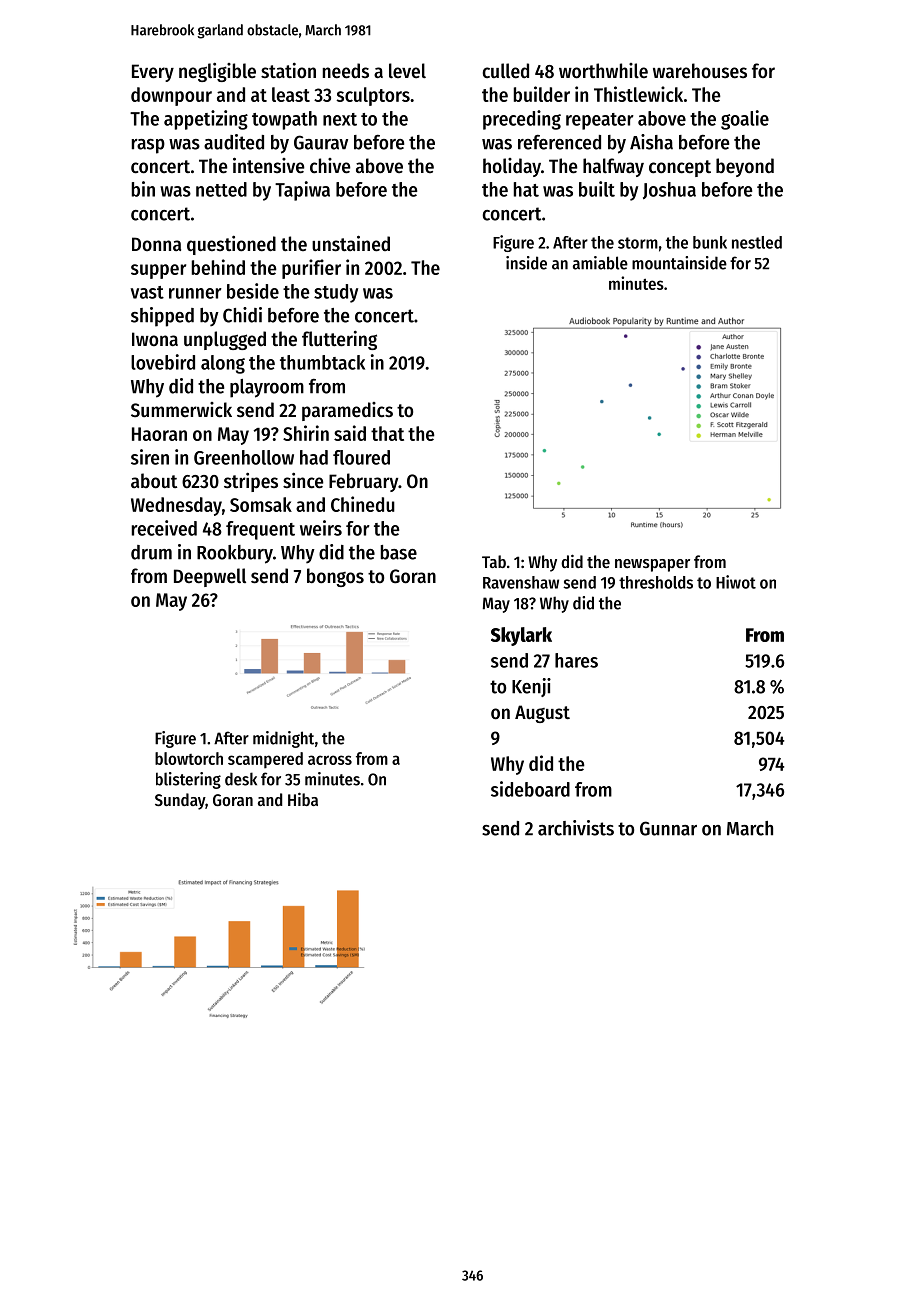 Image resolution: width=924 pixels, height=1311 pixels. What do you see at coordinates (291, 94) in the screenshot?
I see `least` at bounding box center [291, 94].
